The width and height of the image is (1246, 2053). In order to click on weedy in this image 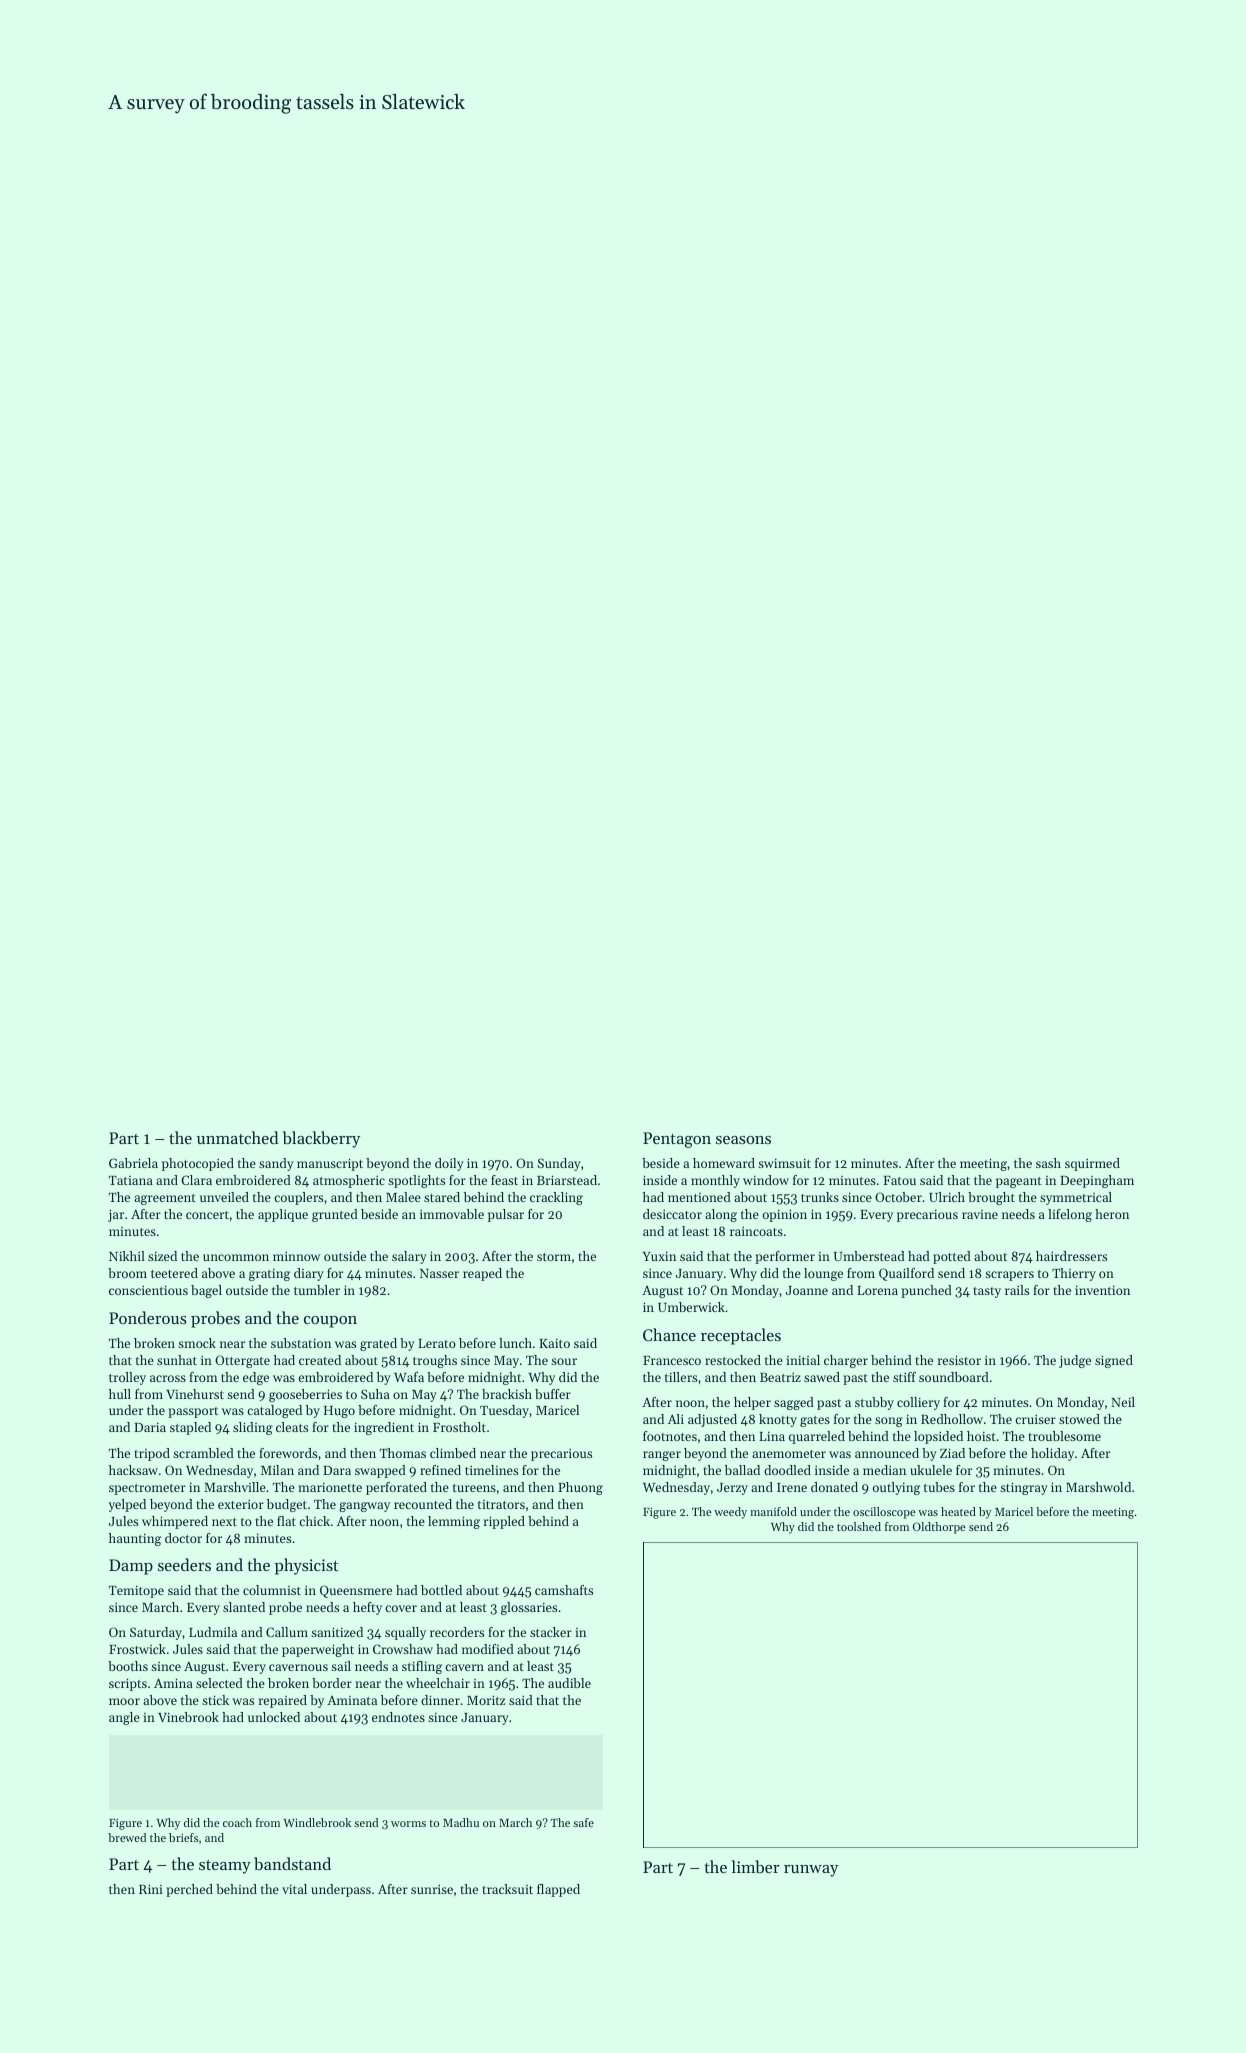, I will do `click(730, 1513)`.
